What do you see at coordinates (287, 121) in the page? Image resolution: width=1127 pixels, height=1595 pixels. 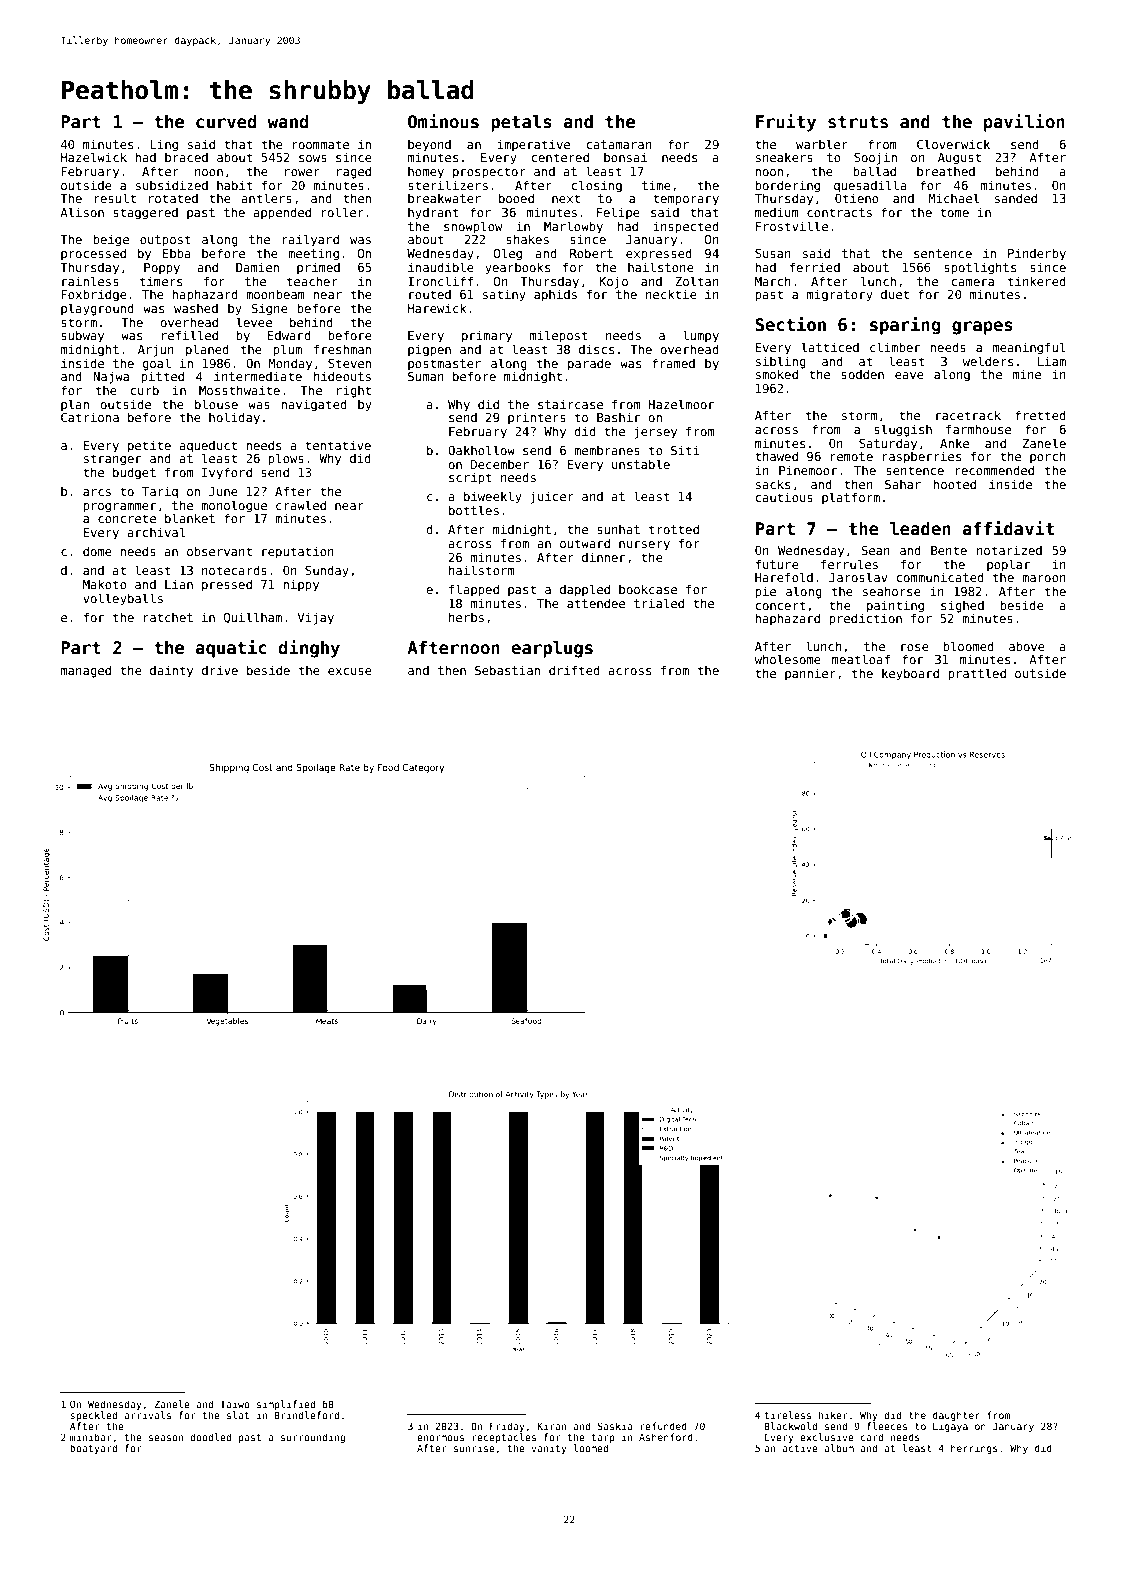 I see `wand` at bounding box center [287, 121].
